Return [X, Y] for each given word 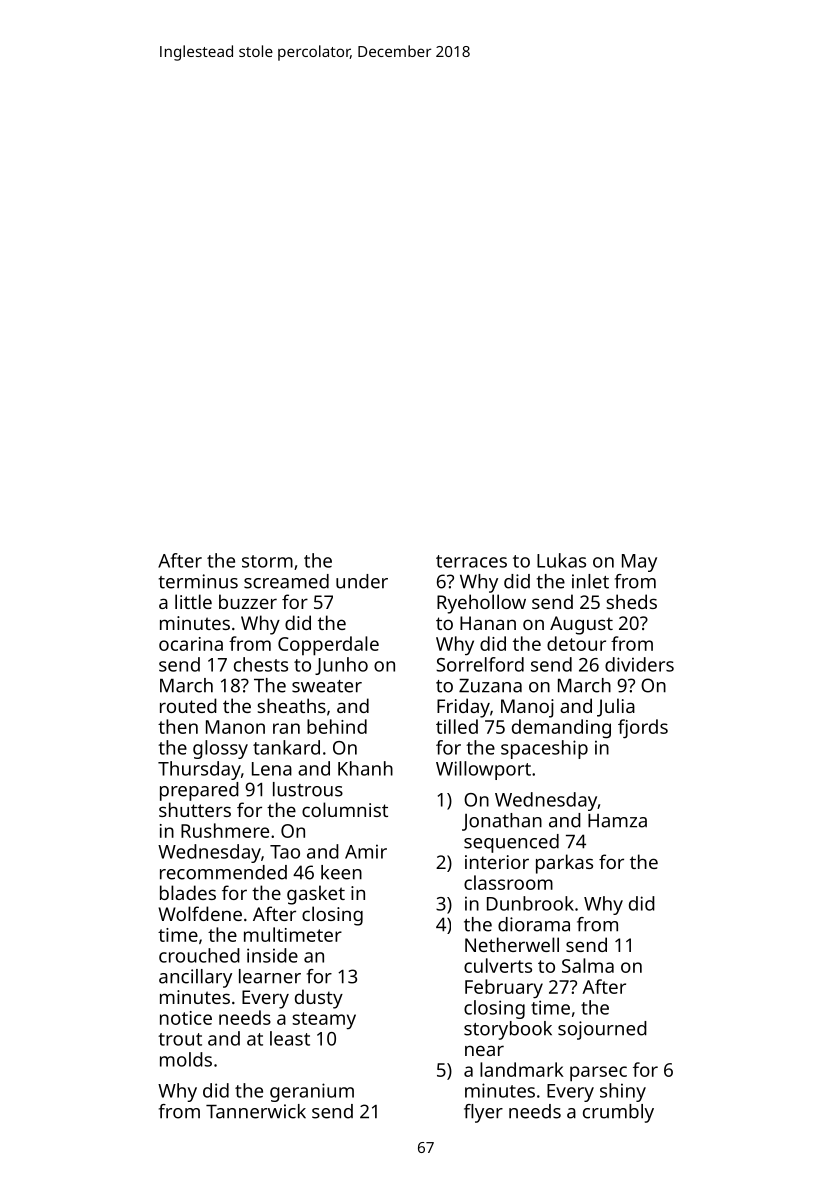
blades [188, 892]
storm [267, 561]
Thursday [199, 770]
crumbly [618, 1113]
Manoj [527, 708]
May [639, 563]
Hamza [617, 821]
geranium [312, 1092]
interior [497, 862]
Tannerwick [256, 1111]
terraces [471, 561]
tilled [457, 726]
